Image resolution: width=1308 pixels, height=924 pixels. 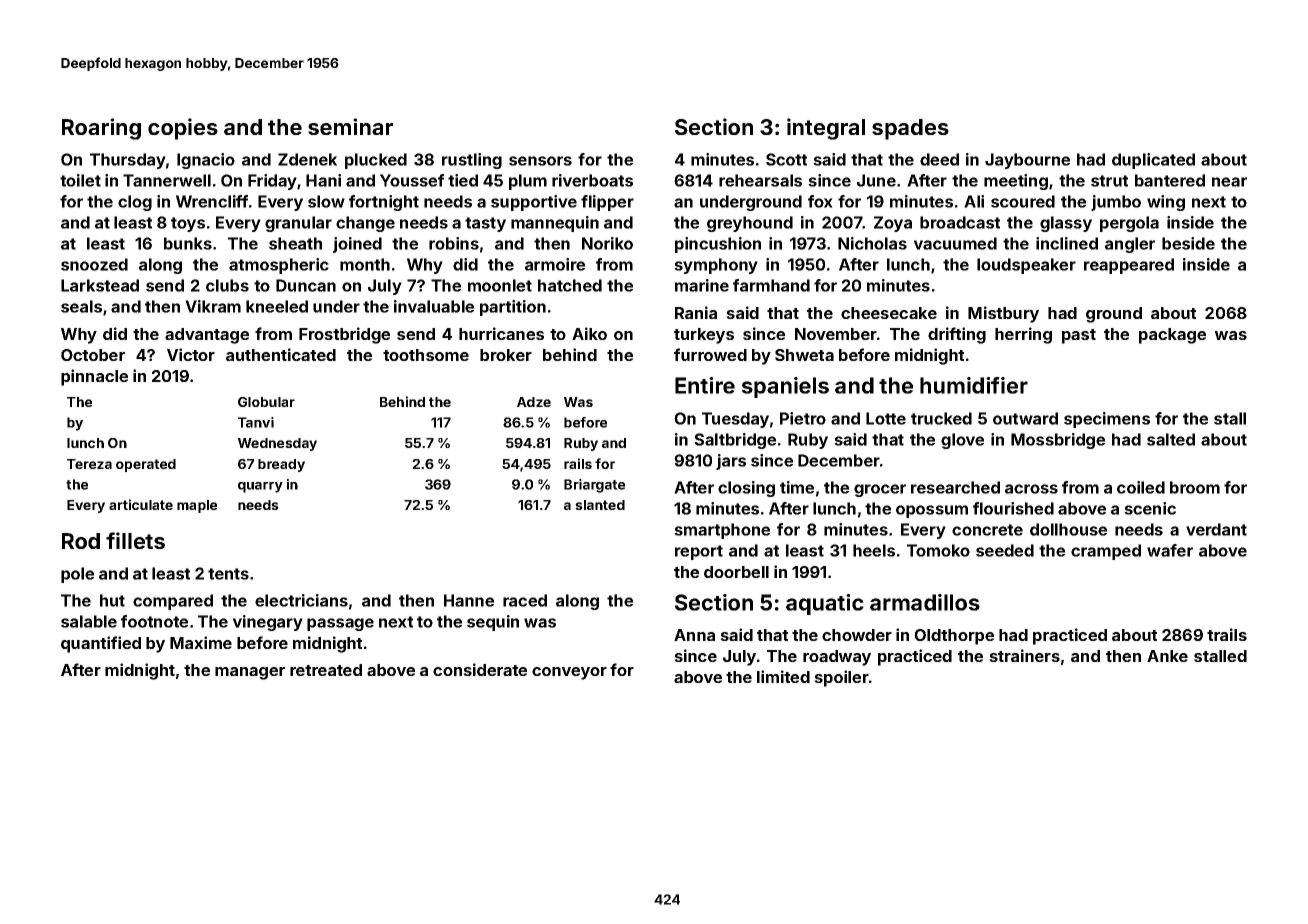 What do you see at coordinates (183, 129) in the document?
I see `copies` at bounding box center [183, 129].
